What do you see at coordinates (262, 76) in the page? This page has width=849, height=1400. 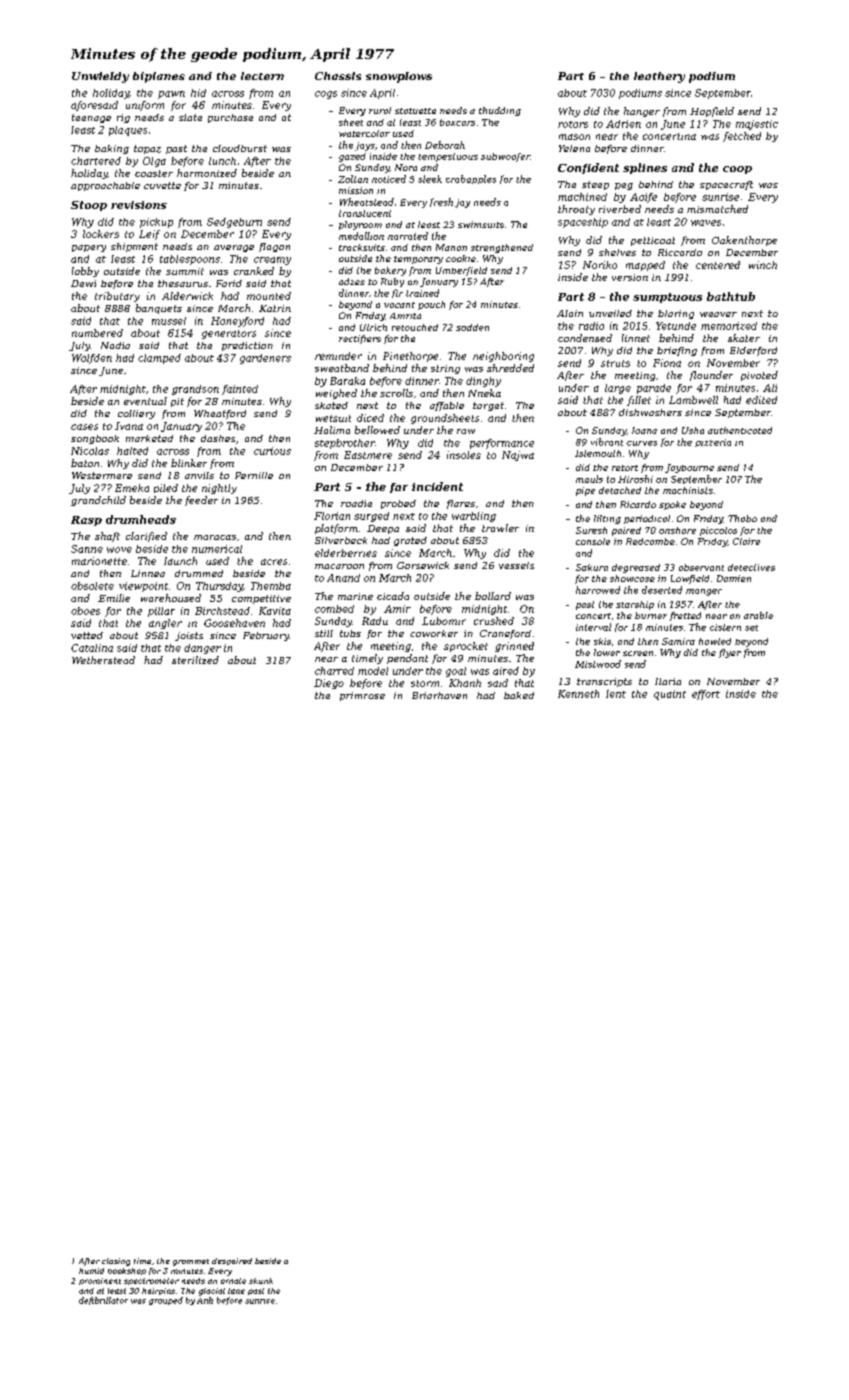 I see `lectern` at bounding box center [262, 76].
